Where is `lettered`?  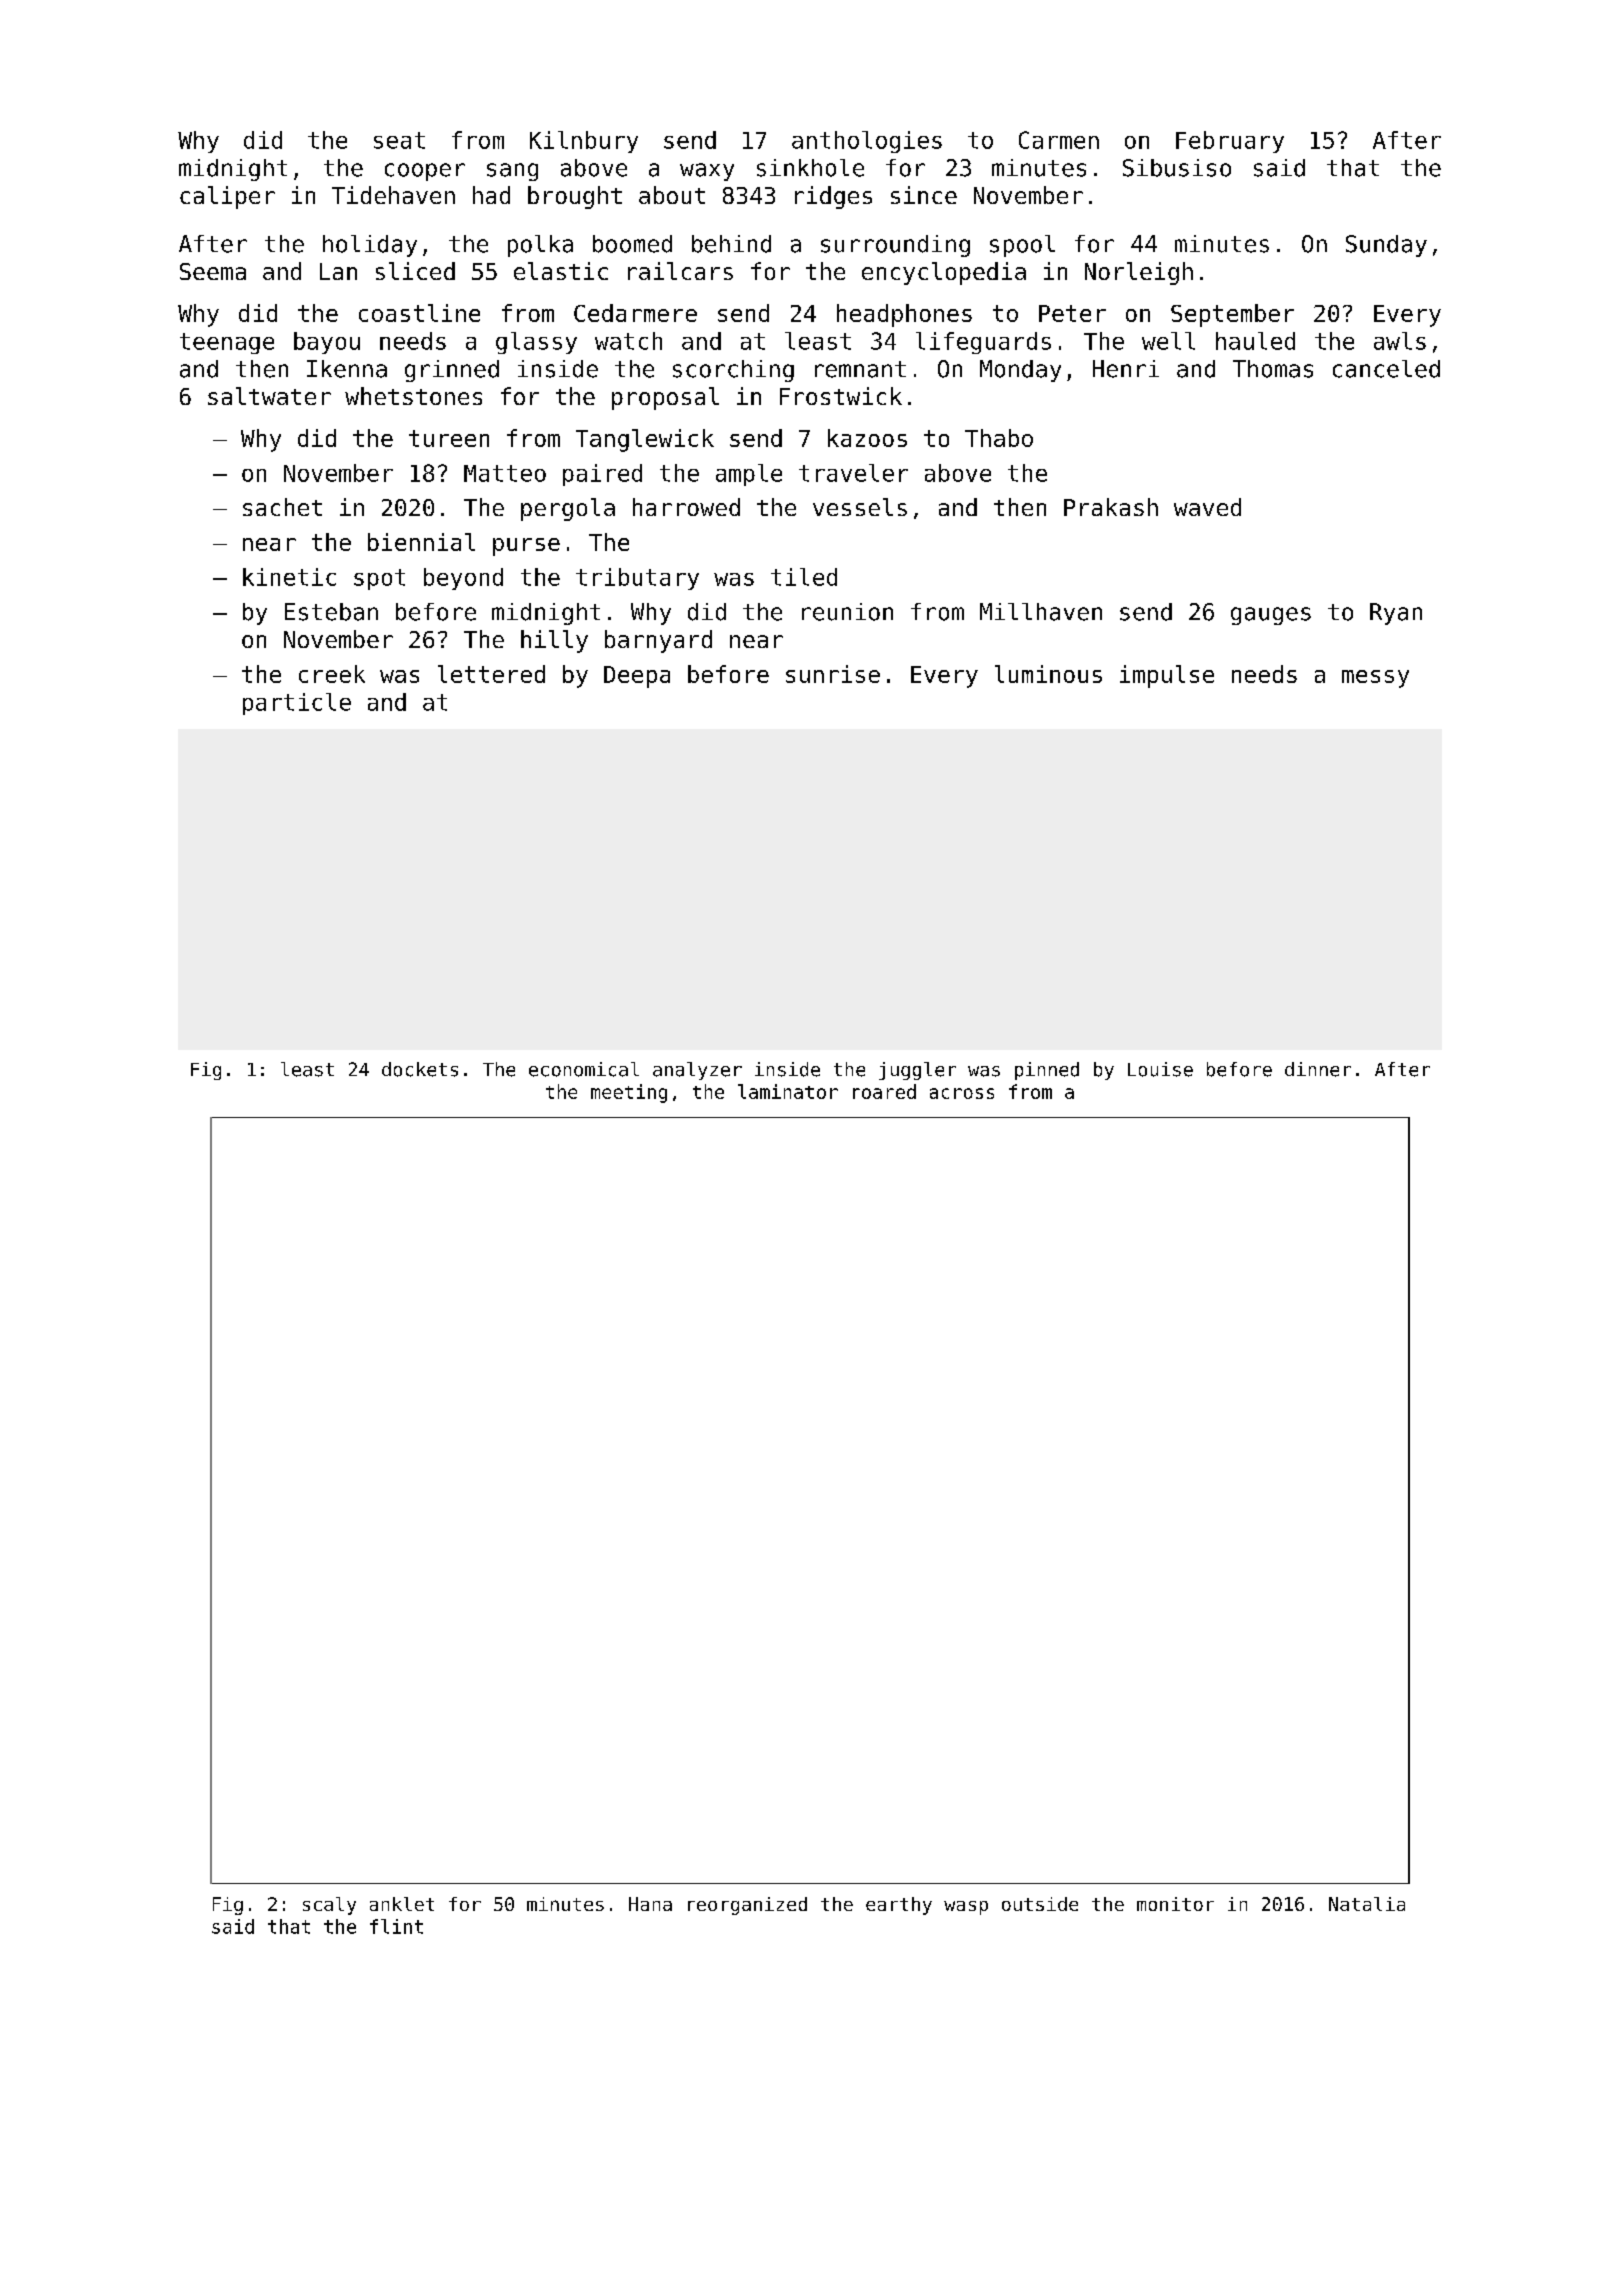 lettered is located at coordinates (491, 674).
